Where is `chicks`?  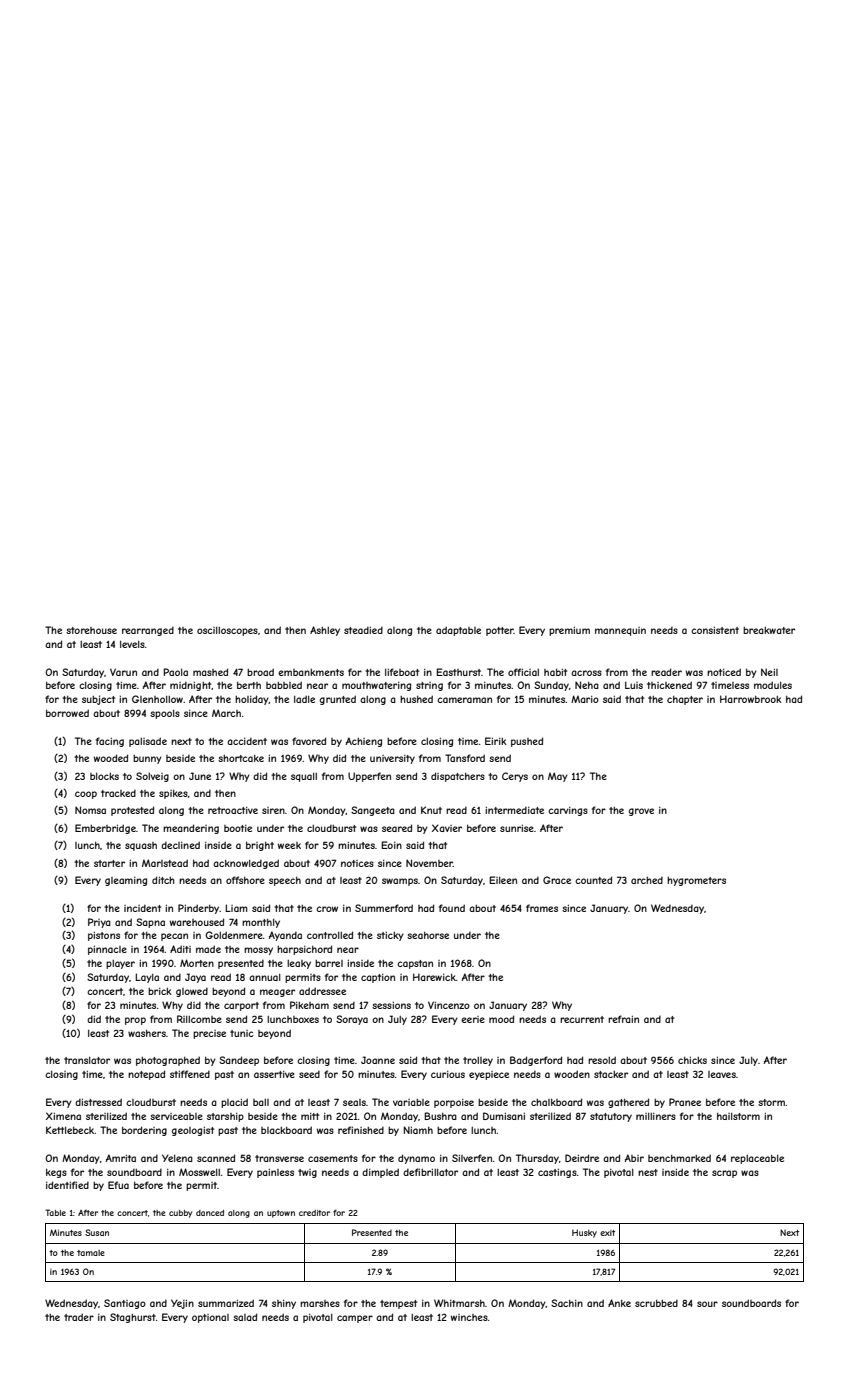 chicks is located at coordinates (692, 1060).
